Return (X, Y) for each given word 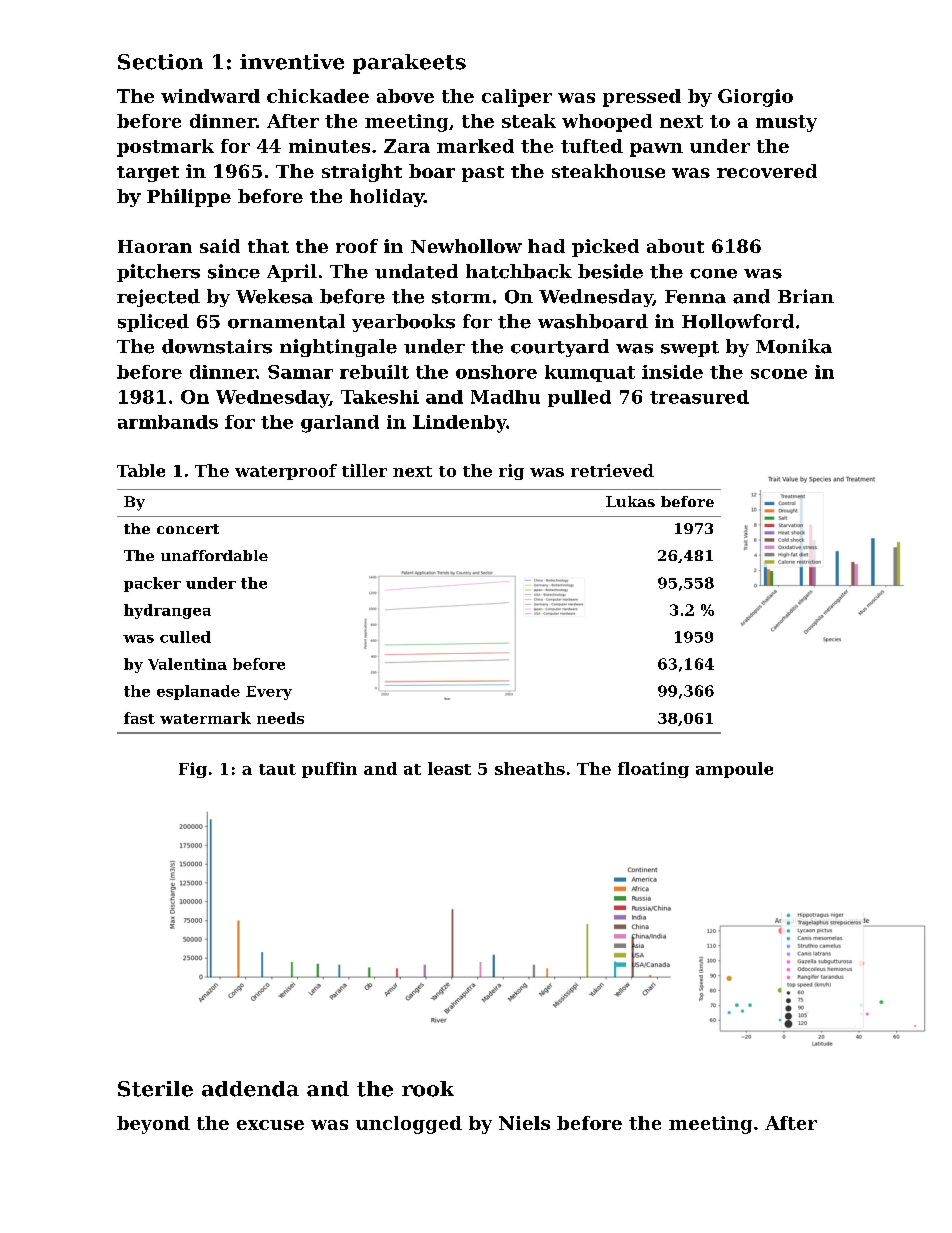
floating (653, 770)
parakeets (409, 64)
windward (210, 96)
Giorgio (755, 98)
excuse (270, 1125)
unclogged (409, 1125)
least (449, 768)
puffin (329, 770)
